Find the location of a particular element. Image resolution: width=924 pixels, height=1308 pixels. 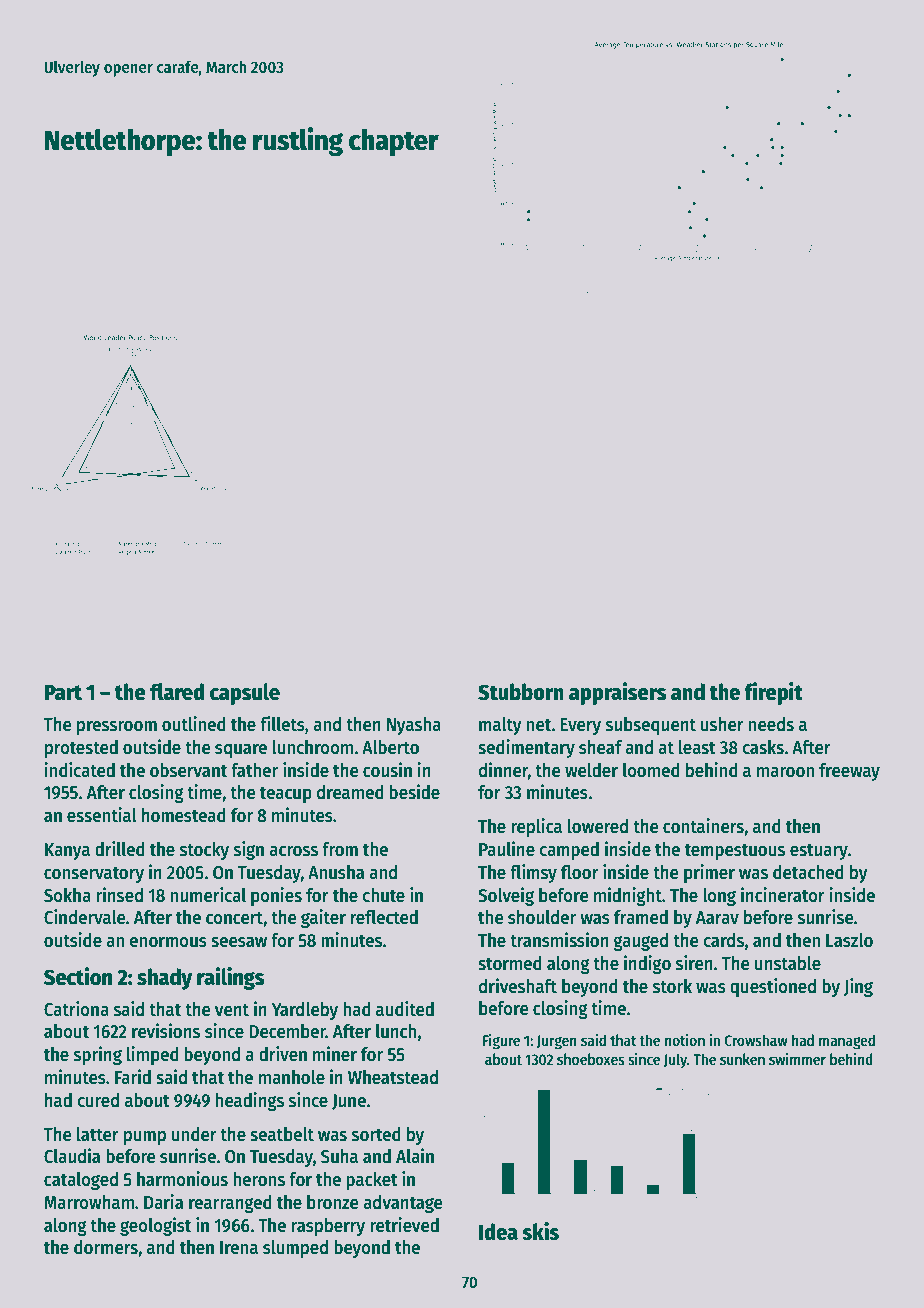

flared is located at coordinates (177, 692).
